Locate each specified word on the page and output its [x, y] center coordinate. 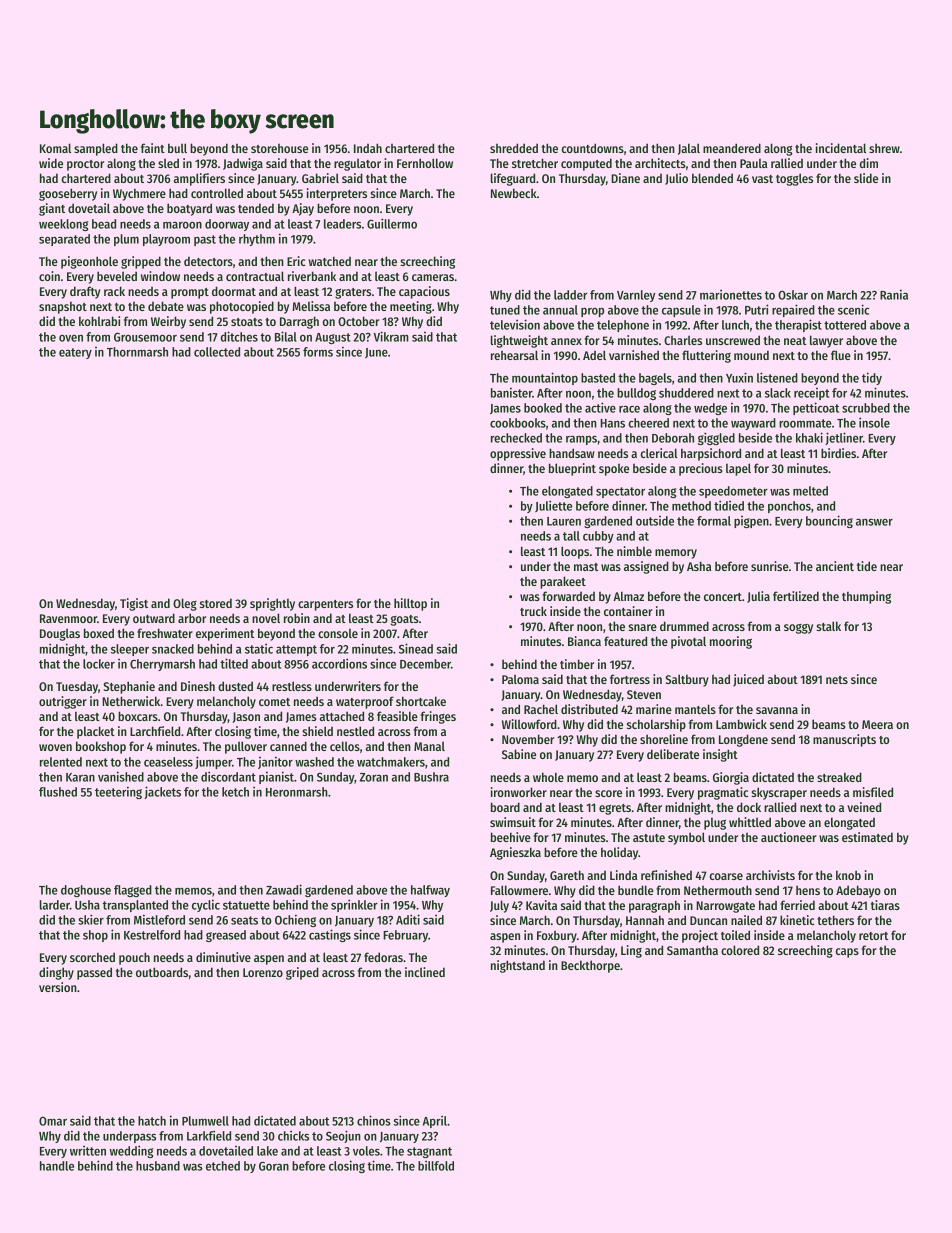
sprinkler [354, 905]
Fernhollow [425, 163]
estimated [867, 837]
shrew [884, 148]
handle [57, 1166]
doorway [227, 225]
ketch [235, 792]
